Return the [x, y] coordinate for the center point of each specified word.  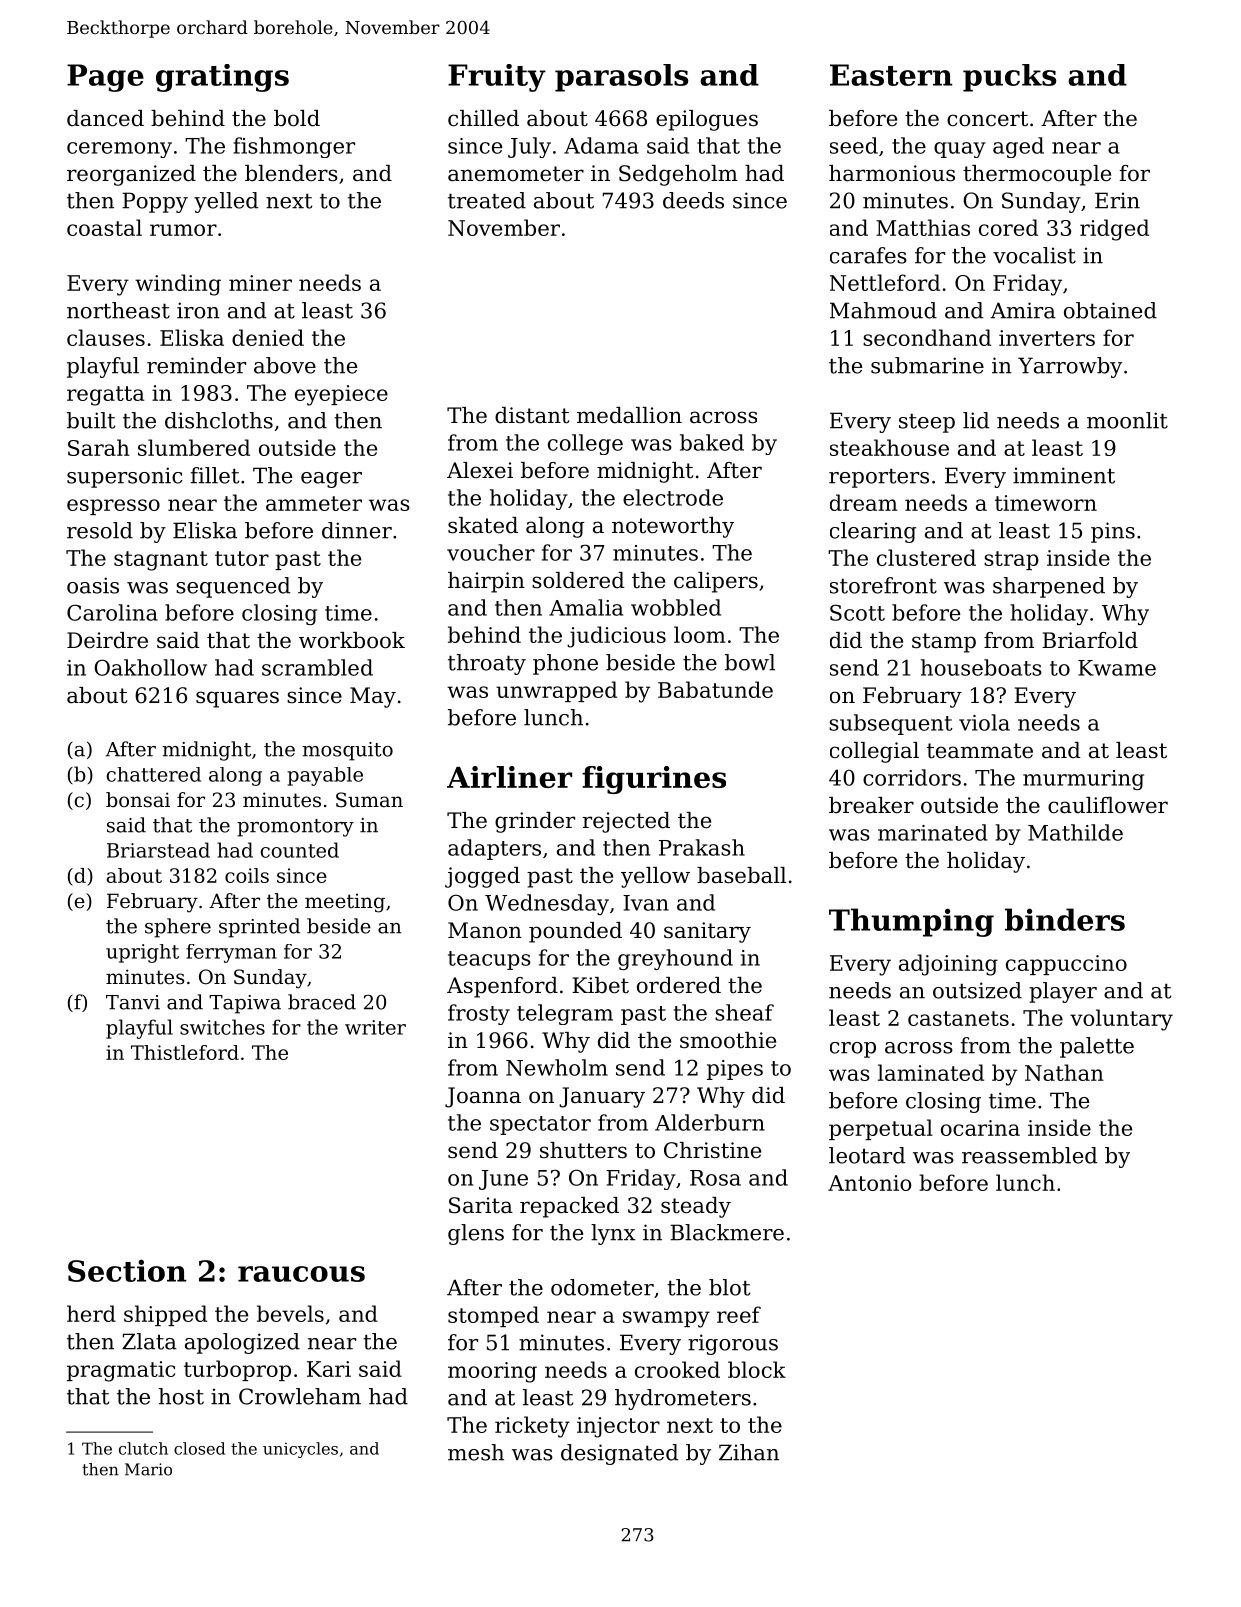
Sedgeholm [678, 175]
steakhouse [889, 447]
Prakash [702, 847]
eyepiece [341, 395]
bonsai [138, 800]
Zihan [749, 1452]
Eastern [891, 75]
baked [712, 442]
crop [853, 1050]
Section [127, 1270]
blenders [291, 173]
